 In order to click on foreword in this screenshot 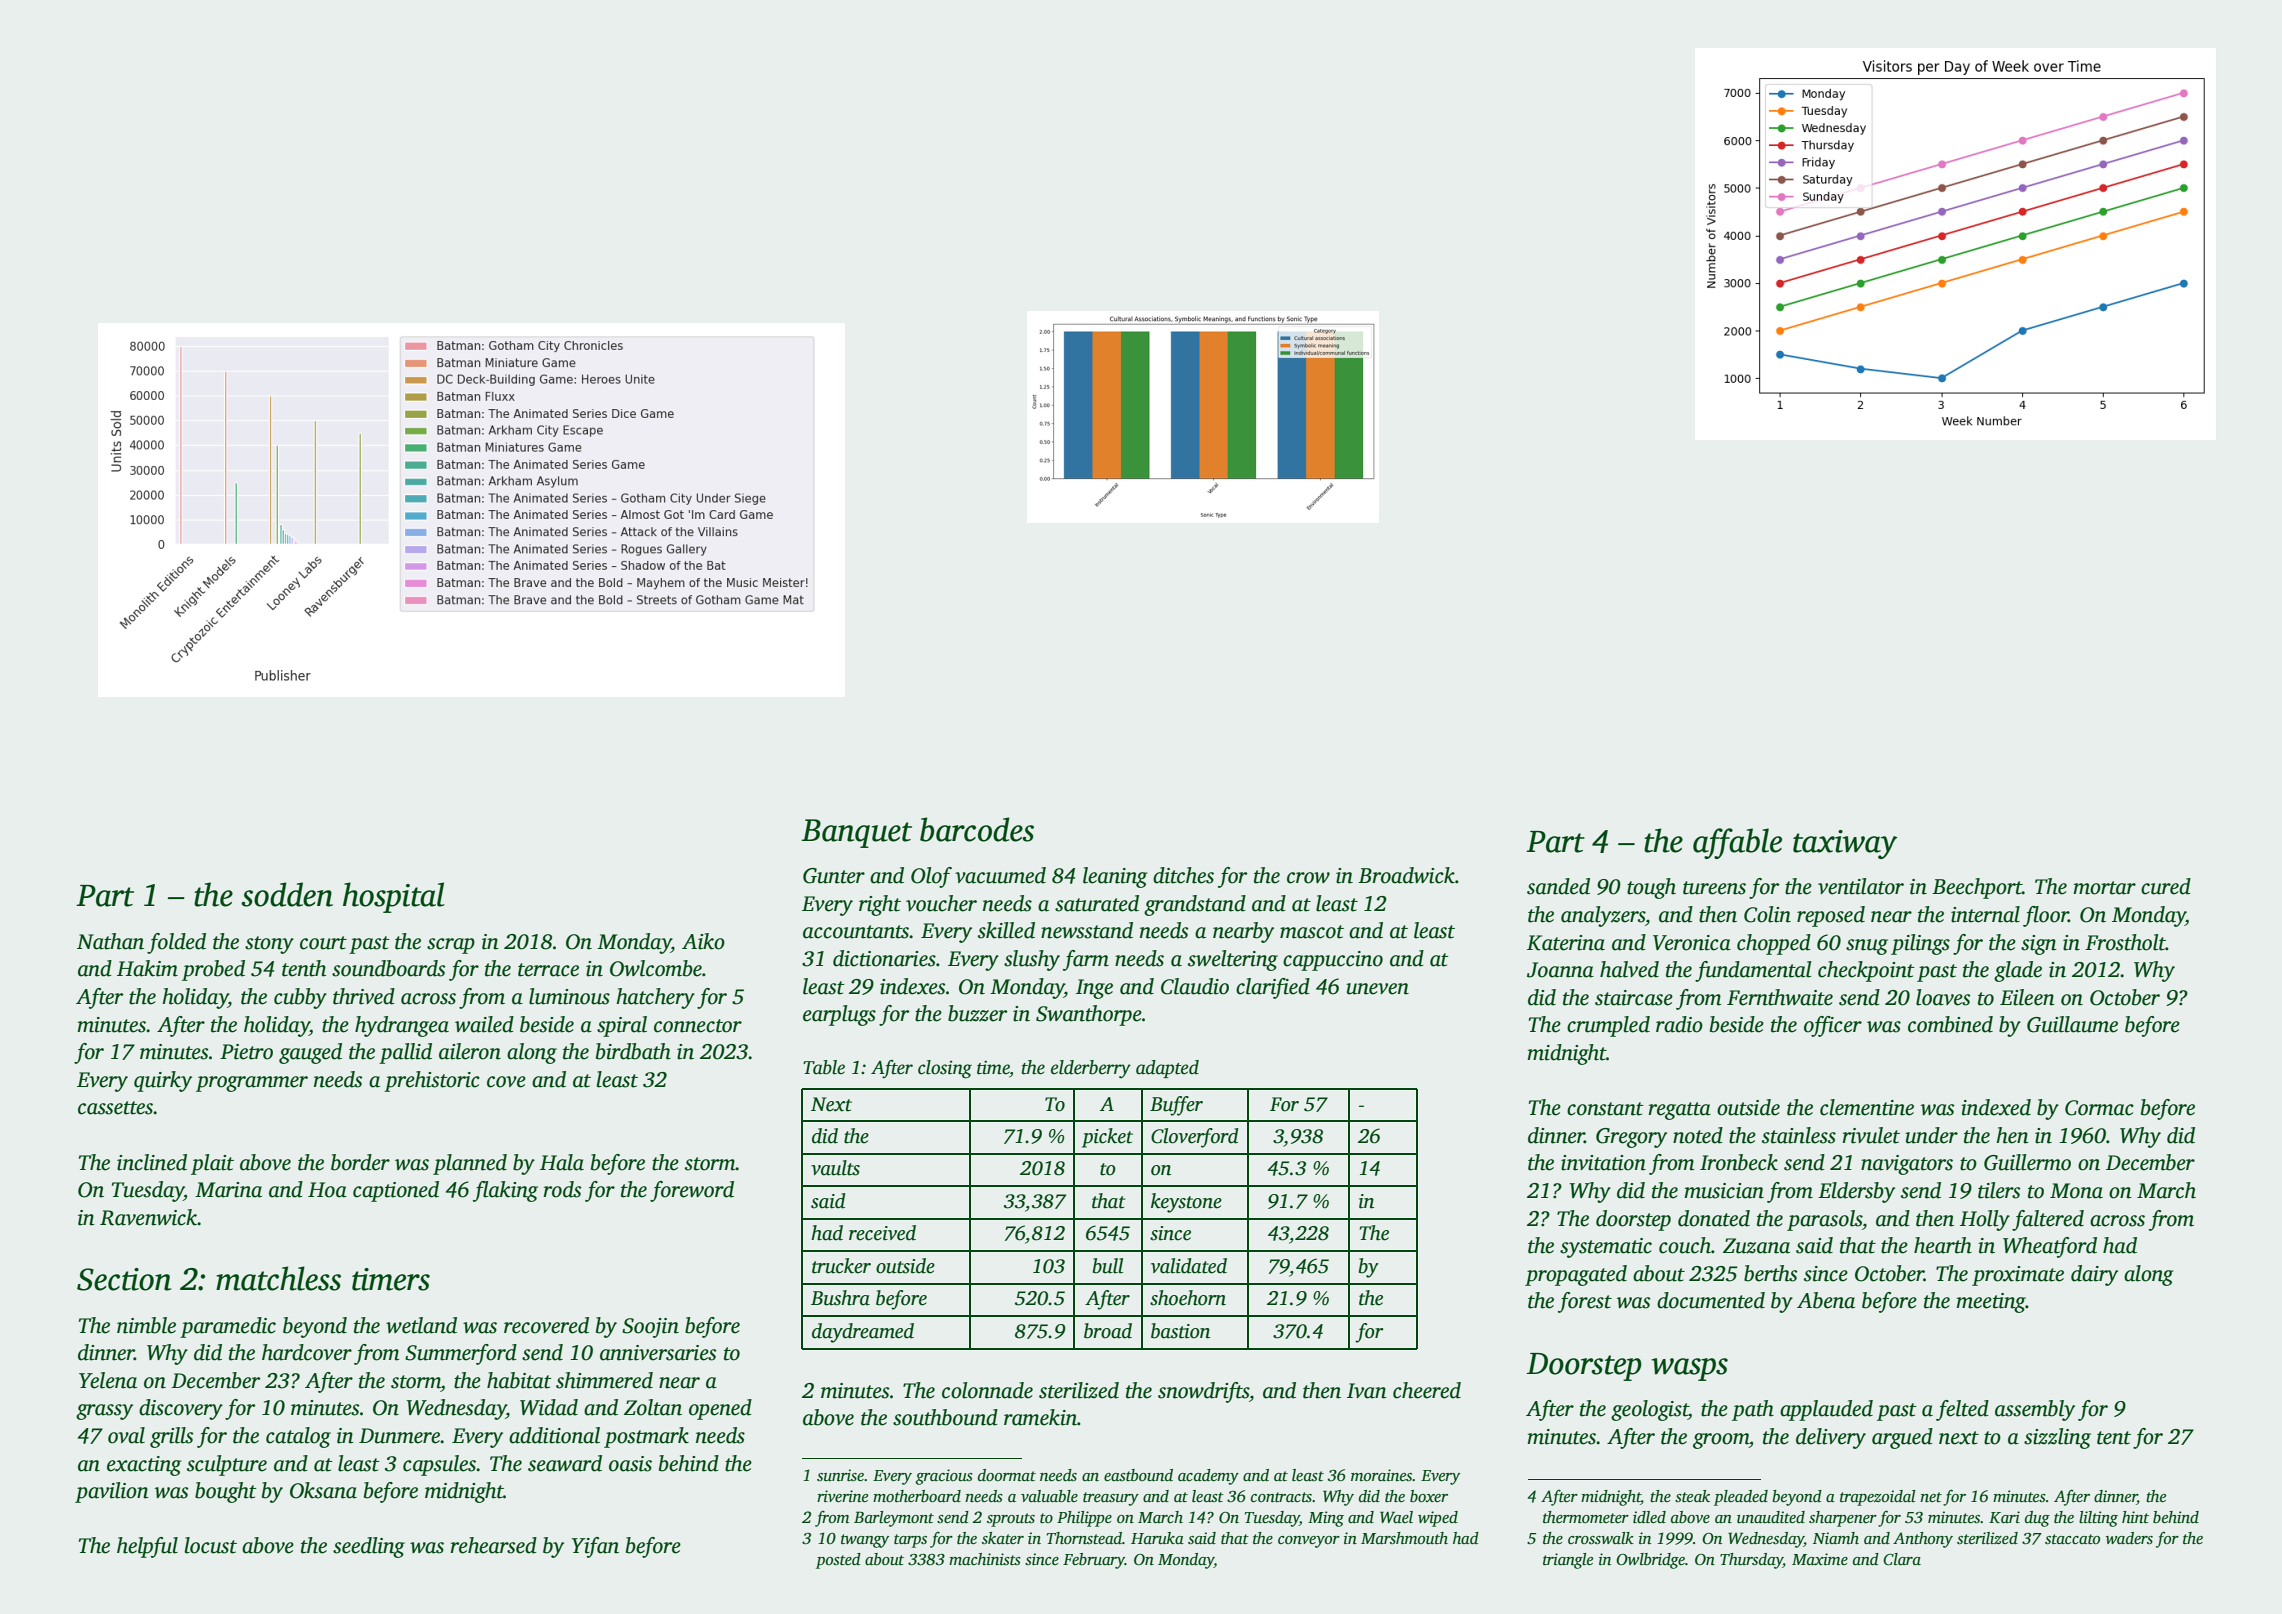, I will do `click(692, 1191)`.
